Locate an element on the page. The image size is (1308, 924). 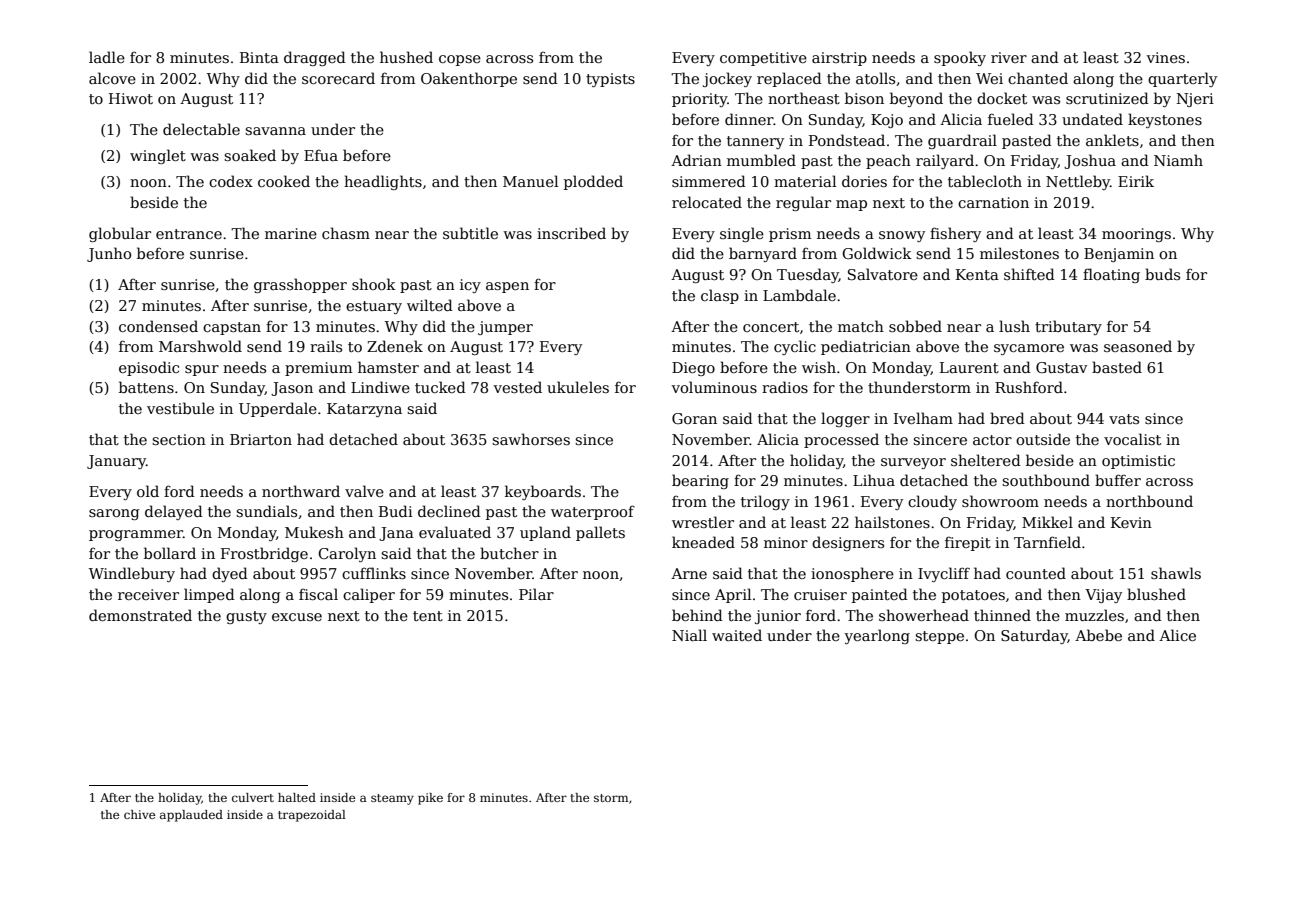
vines is located at coordinates (1165, 57).
